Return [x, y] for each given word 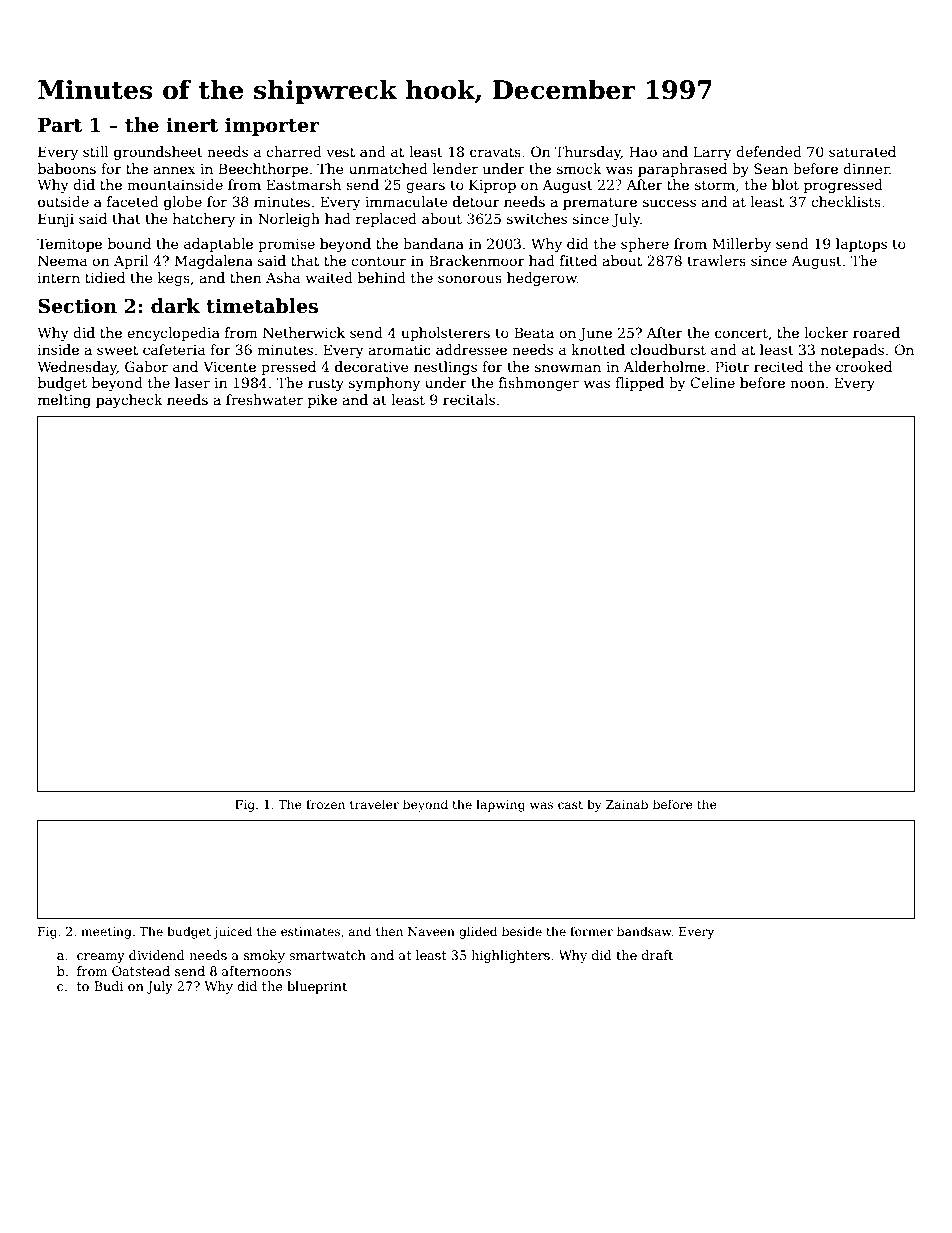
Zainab [627, 804]
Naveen [431, 931]
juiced [232, 932]
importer [272, 127]
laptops [861, 245]
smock [579, 168]
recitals [469, 399]
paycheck [129, 401]
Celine [712, 382]
